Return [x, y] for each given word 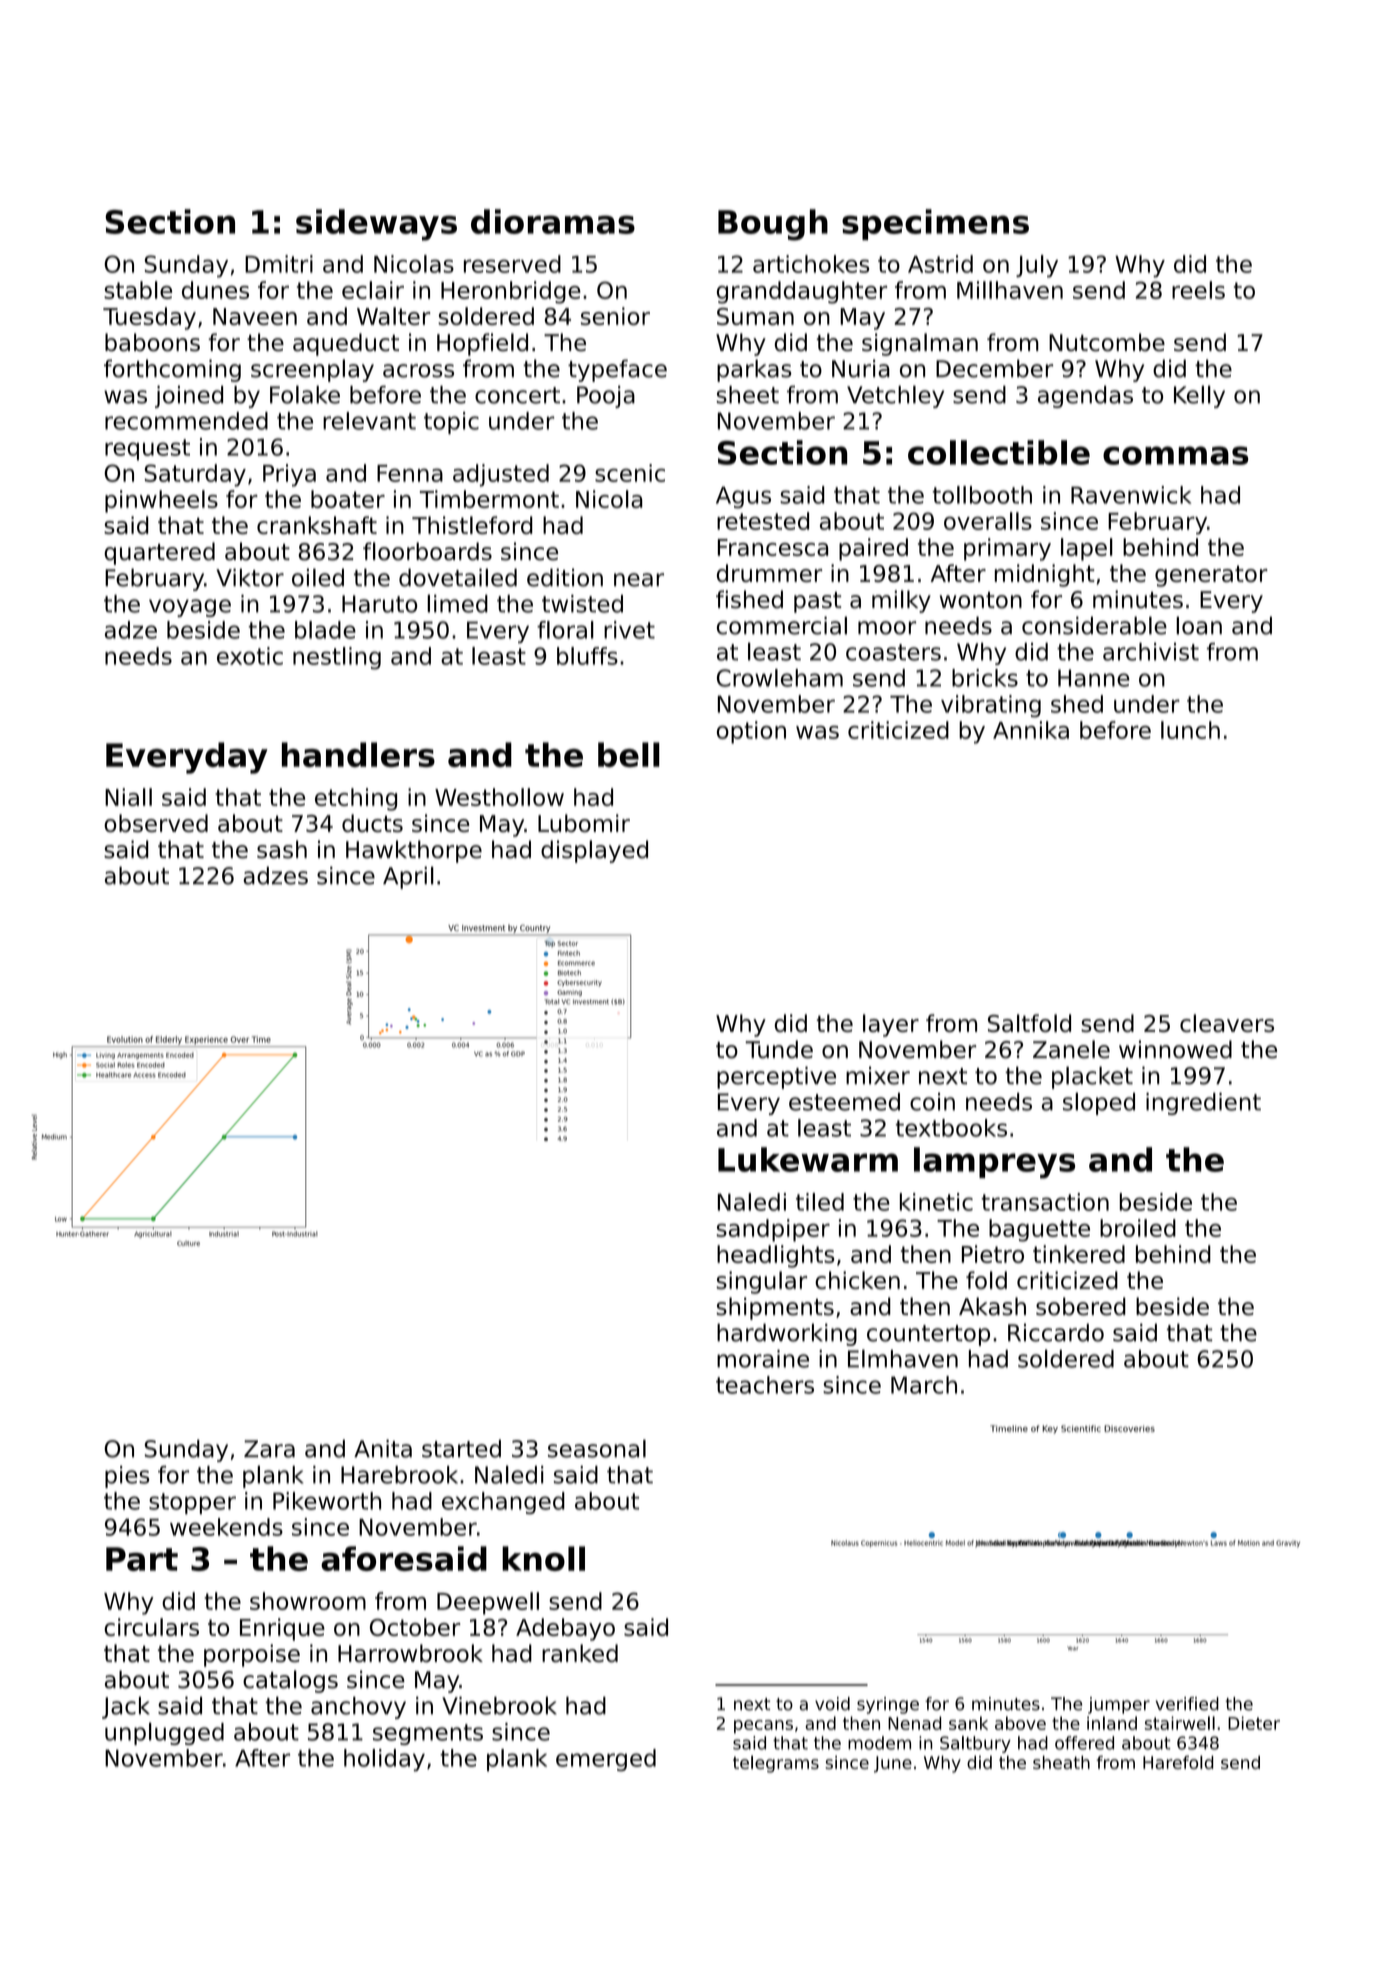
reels [1198, 290]
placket [1092, 1077]
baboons [152, 342]
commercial [782, 625]
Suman [755, 316]
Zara [269, 1449]
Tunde [779, 1049]
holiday [384, 1760]
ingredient [1203, 1104]
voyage [190, 608]
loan [1199, 625]
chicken [857, 1280]
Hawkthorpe [414, 851]
